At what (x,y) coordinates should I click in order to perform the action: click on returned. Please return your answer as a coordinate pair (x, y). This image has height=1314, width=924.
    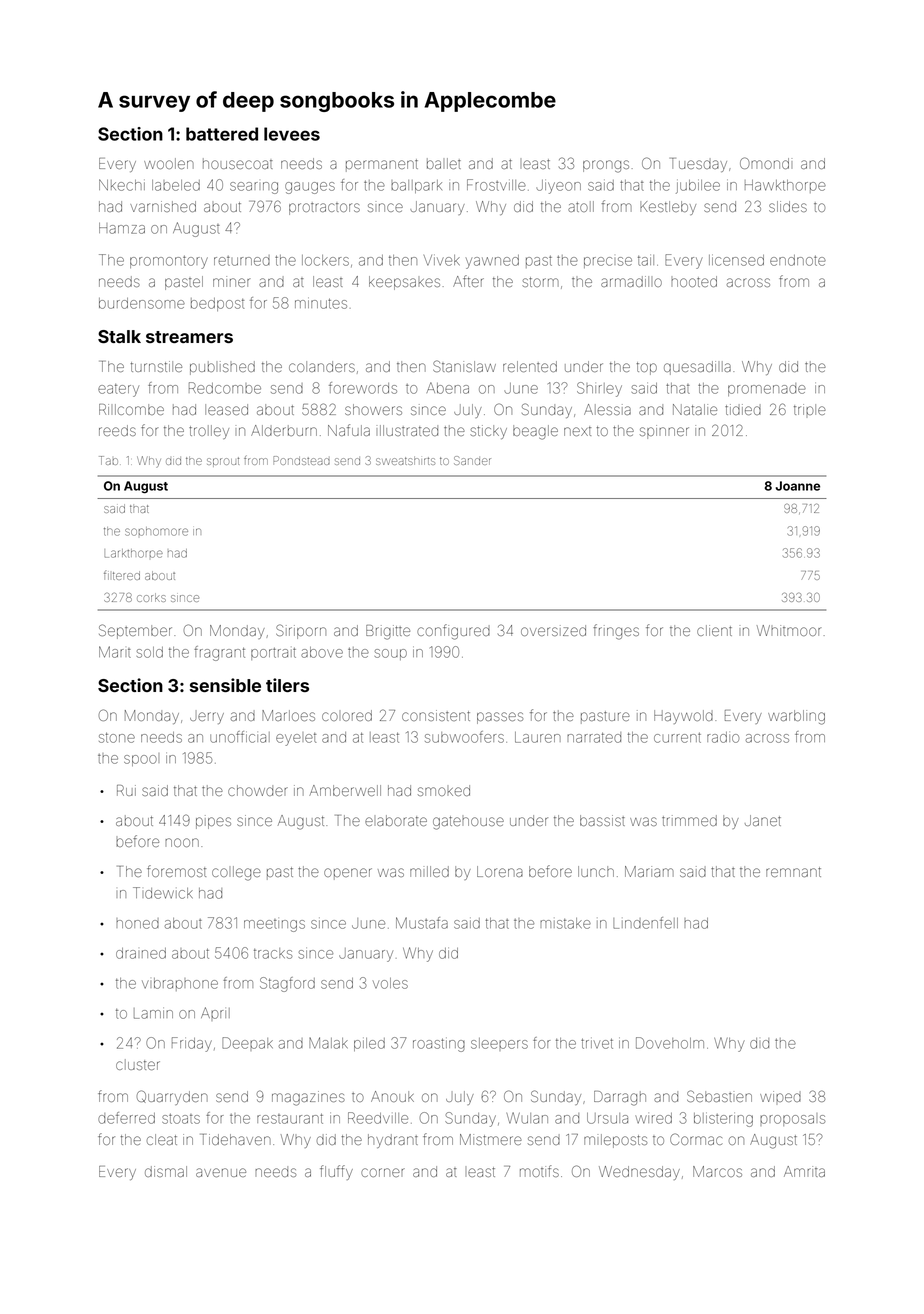
    Looking at the image, I should click on (242, 260).
